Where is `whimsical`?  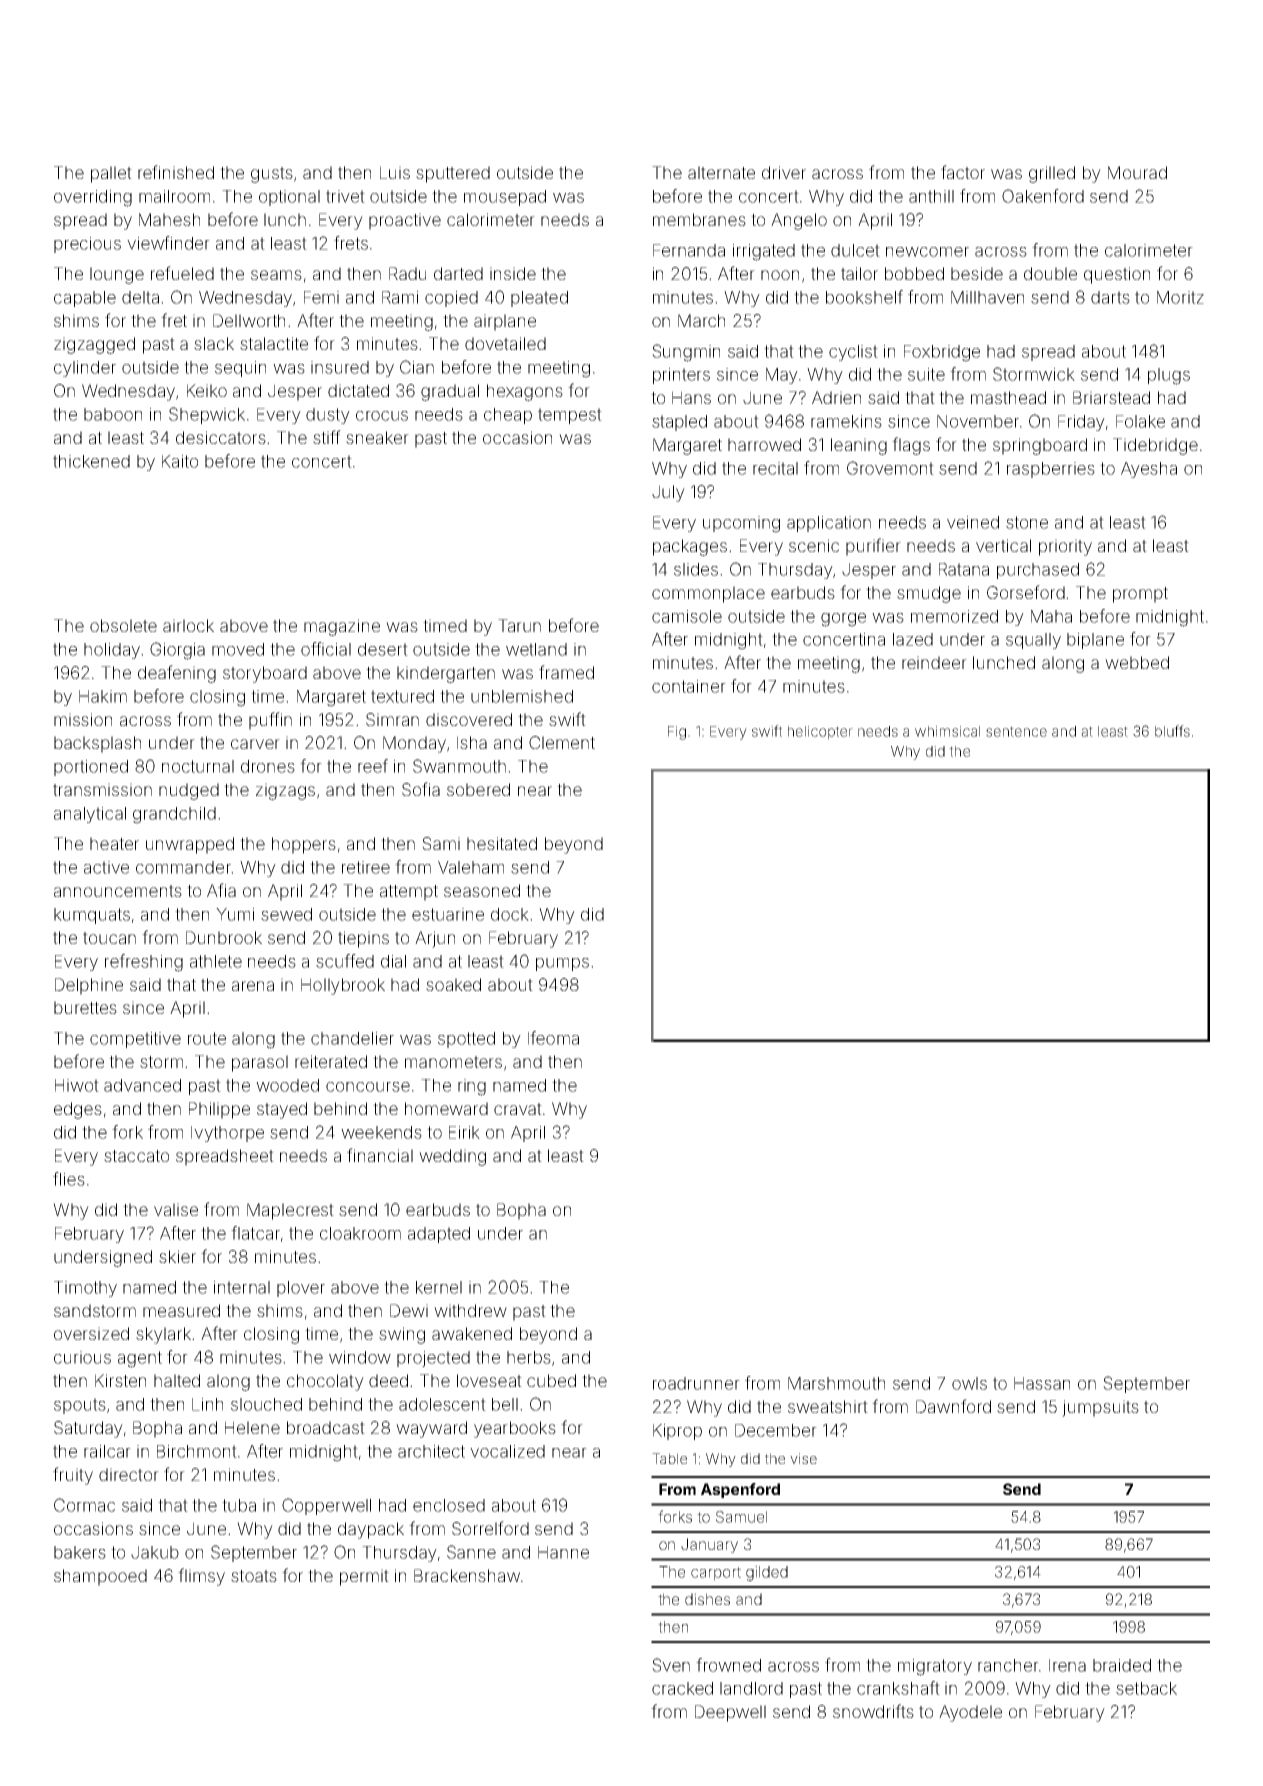 whimsical is located at coordinates (947, 731).
